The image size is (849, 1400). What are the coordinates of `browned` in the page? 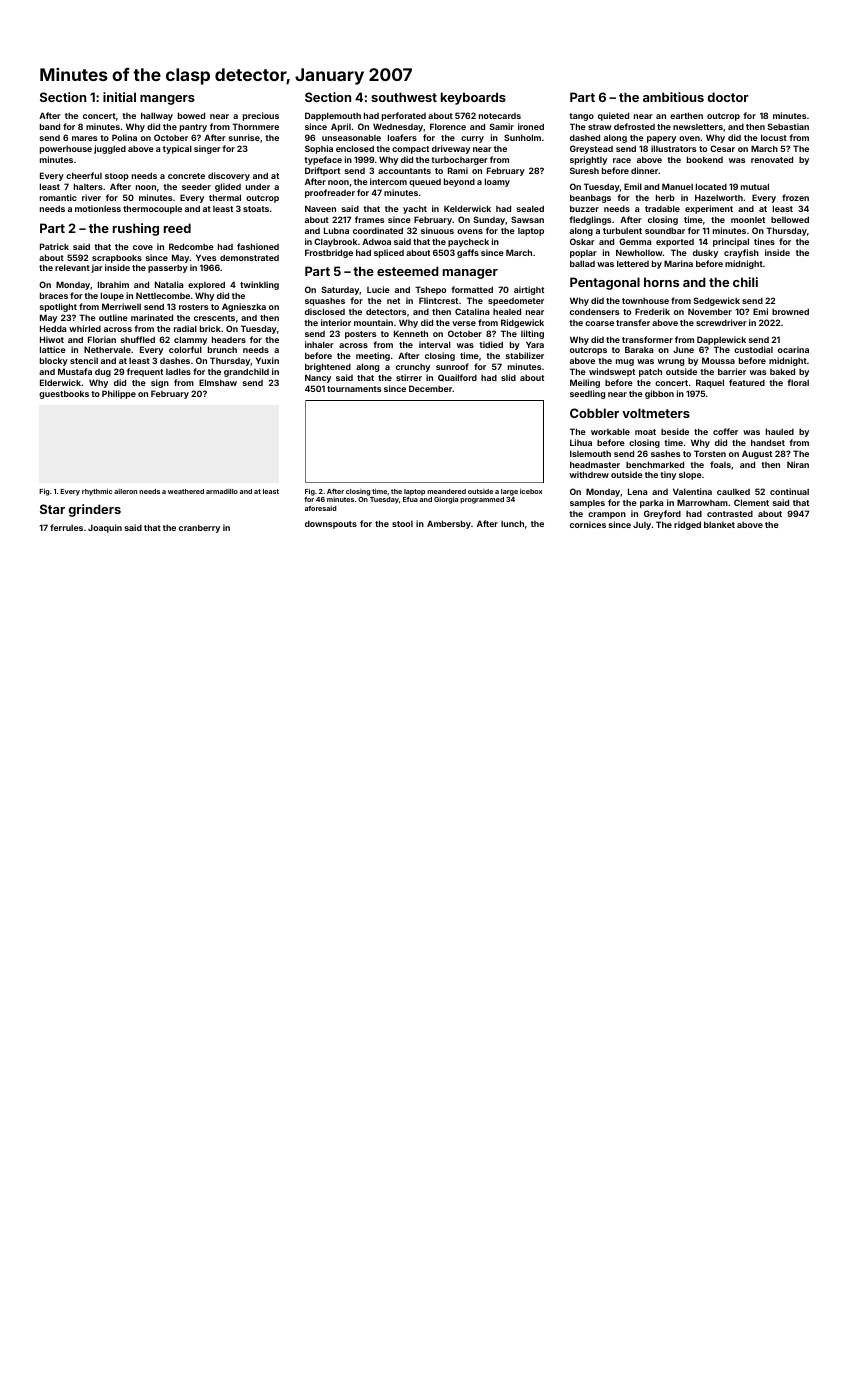 It's located at (790, 311).
